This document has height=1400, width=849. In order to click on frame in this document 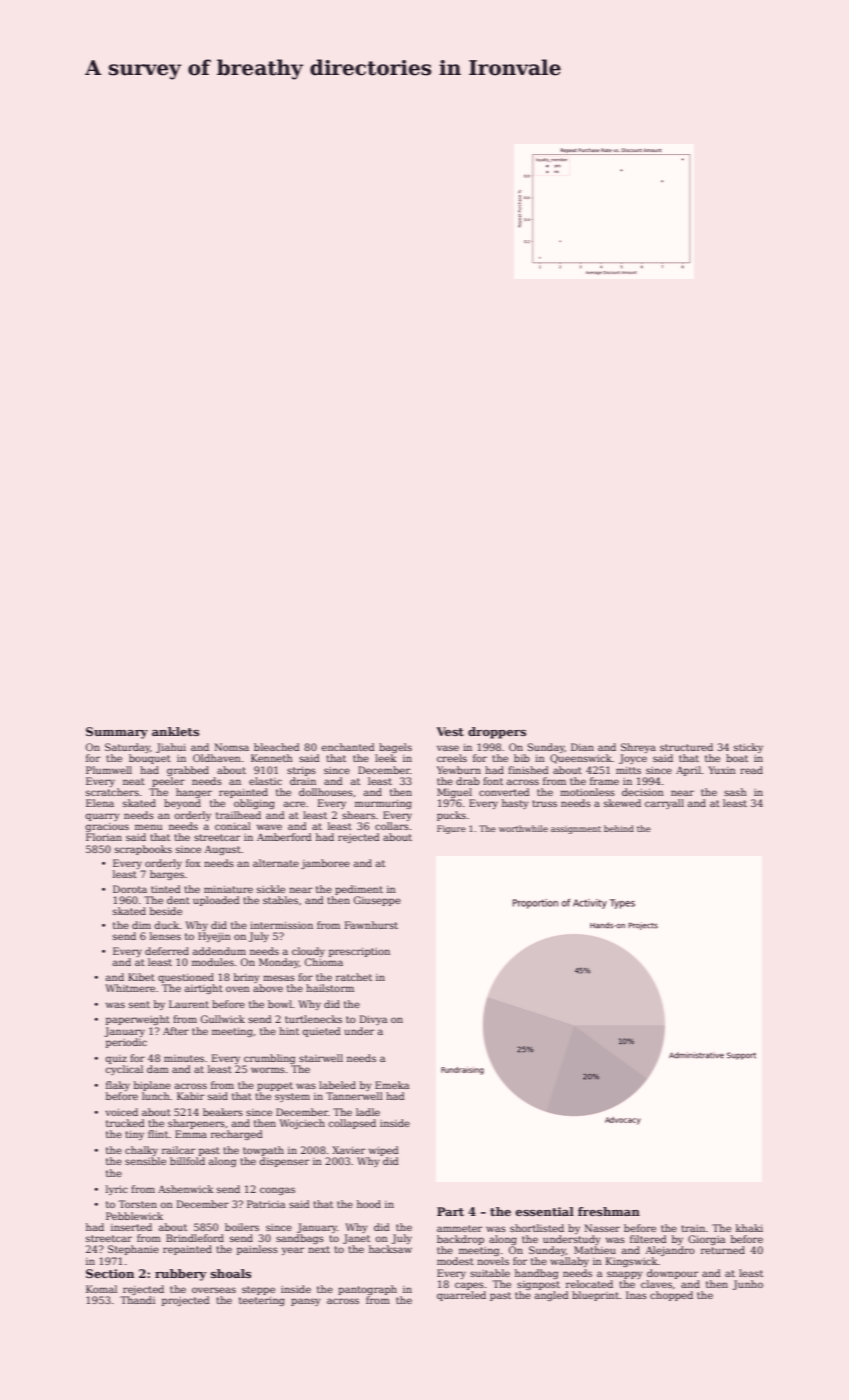, I will do `click(604, 781)`.
